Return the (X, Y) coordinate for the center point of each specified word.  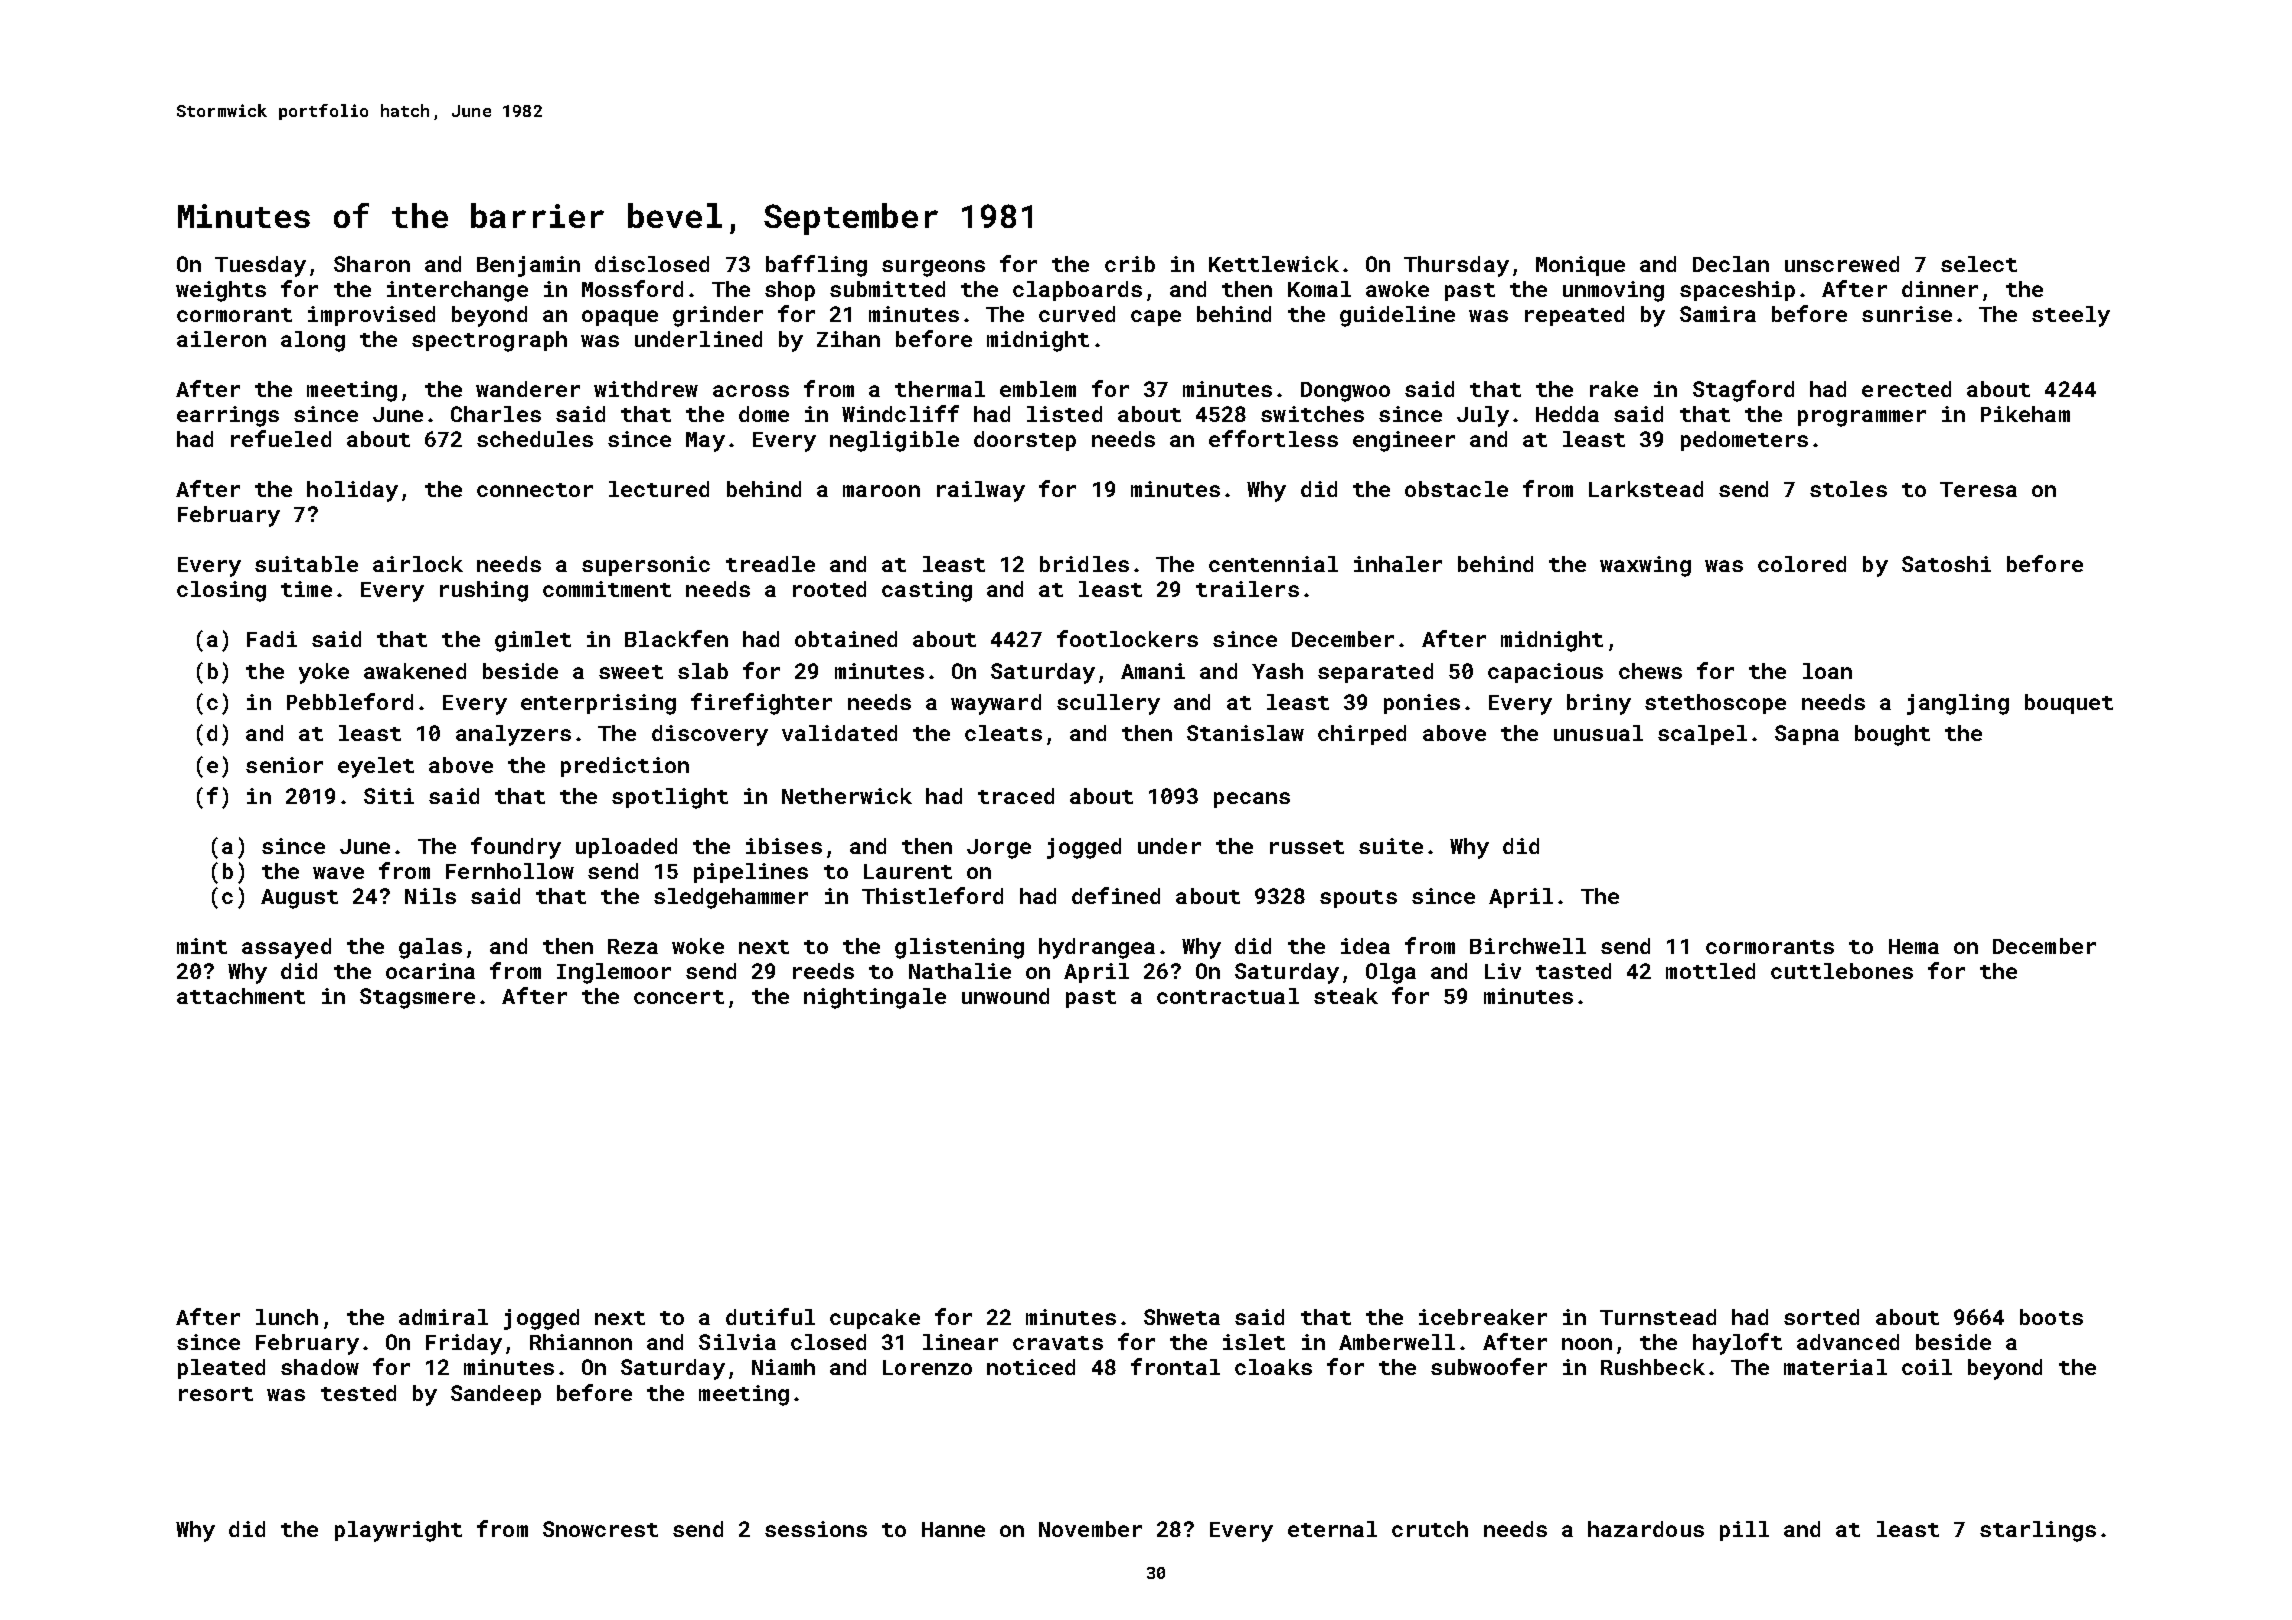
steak (1346, 996)
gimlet (533, 641)
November (1090, 1529)
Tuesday (260, 266)
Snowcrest (600, 1529)
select (1979, 264)
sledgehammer (731, 898)
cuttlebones (1842, 971)
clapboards (1077, 291)
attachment (241, 996)
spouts (1358, 899)
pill (1744, 1531)
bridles (1084, 564)
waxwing (1645, 566)
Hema (1914, 946)
